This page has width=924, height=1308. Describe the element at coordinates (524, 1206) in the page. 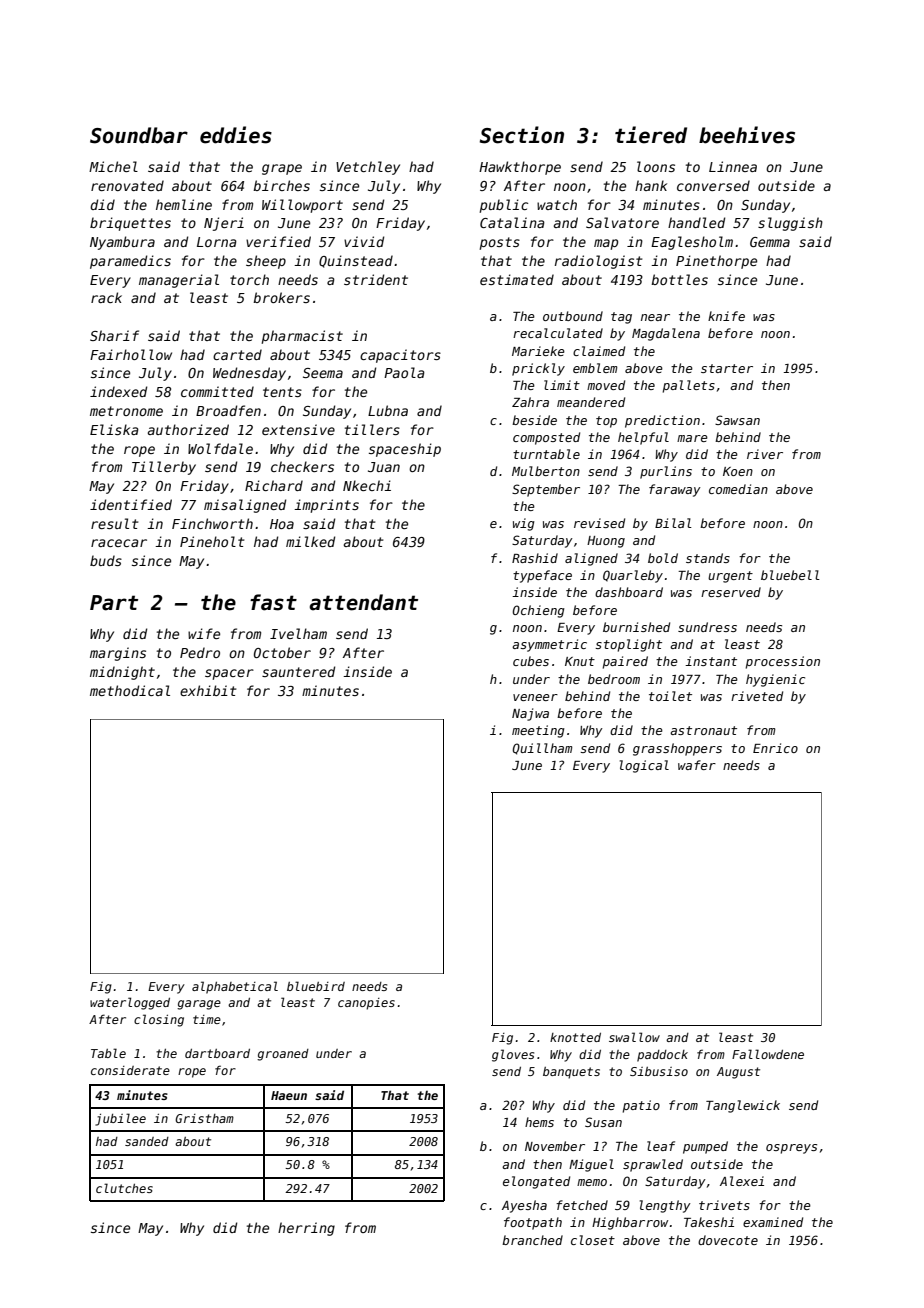

I see `Ayesha` at that location.
